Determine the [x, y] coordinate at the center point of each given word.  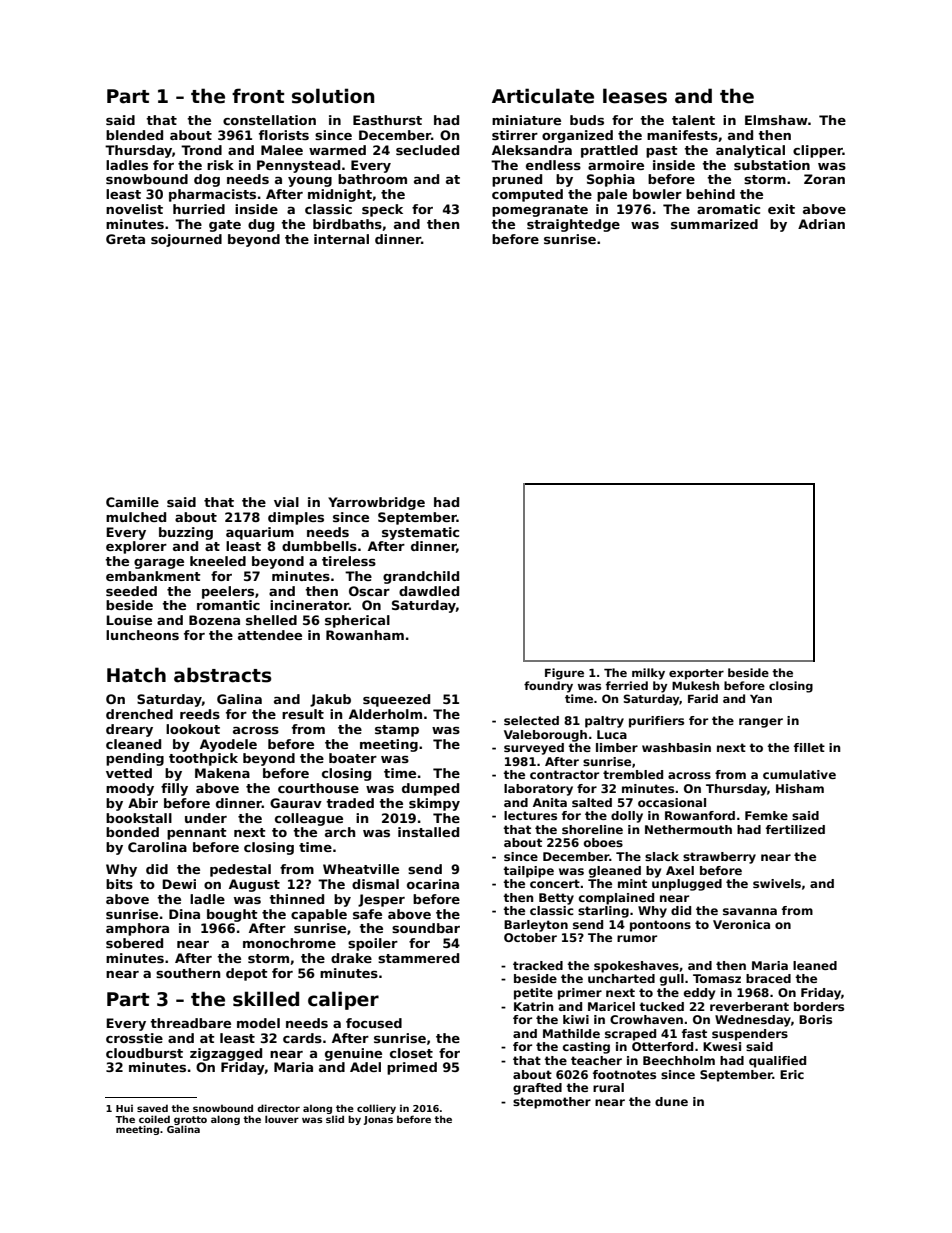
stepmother [552, 1103]
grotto [190, 1120]
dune [671, 1101]
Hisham [800, 788]
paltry [604, 722]
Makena [222, 773]
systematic [420, 533]
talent [693, 120]
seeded [131, 591]
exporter [696, 674]
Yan [761, 699]
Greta [125, 239]
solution [333, 96]
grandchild [421, 577]
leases [635, 96]
